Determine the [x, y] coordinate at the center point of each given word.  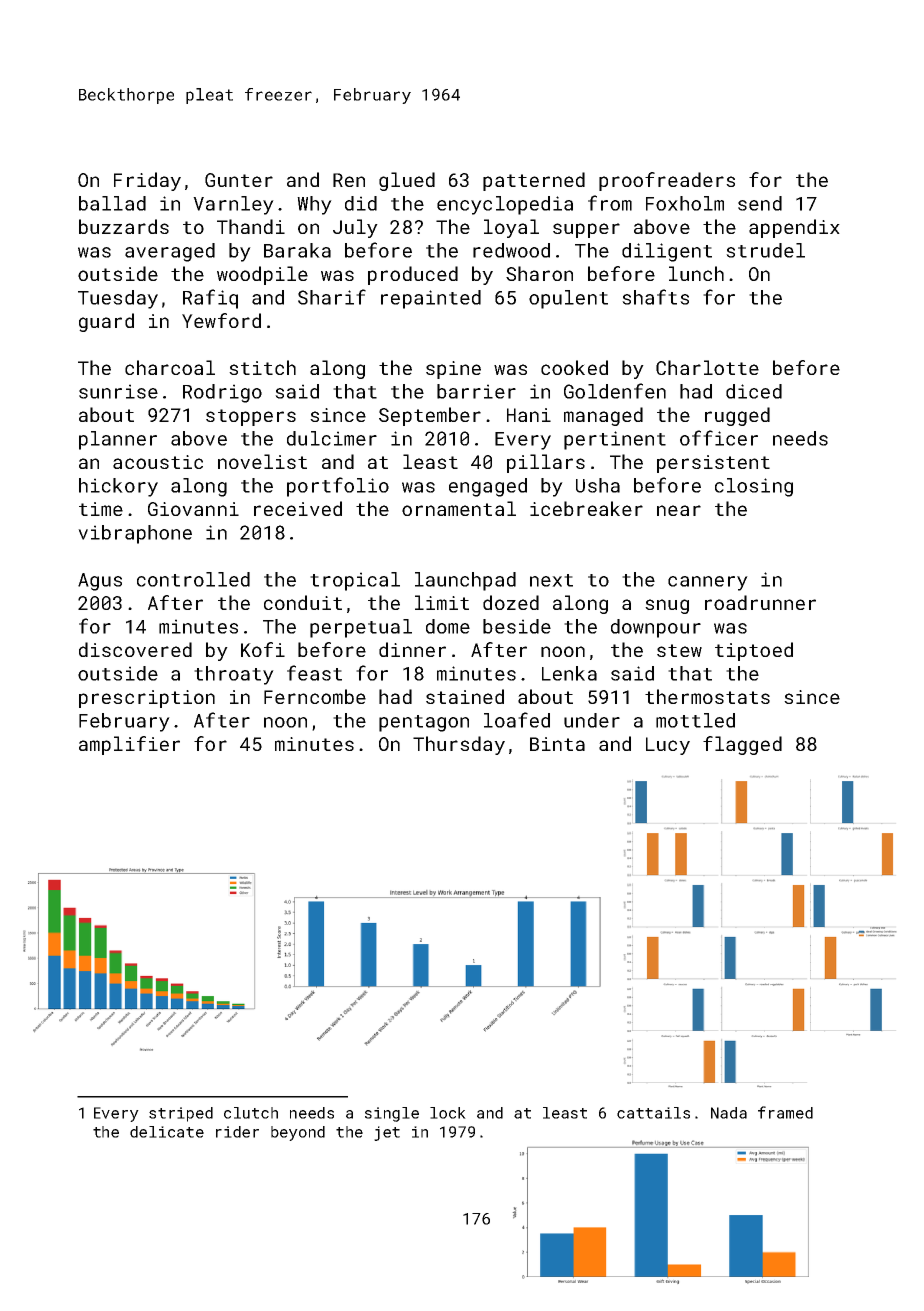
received [298, 508]
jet [387, 1133]
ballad [112, 203]
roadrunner [760, 602]
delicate [167, 1132]
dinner [412, 649]
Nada [729, 1113]
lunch [696, 273]
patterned [534, 181]
